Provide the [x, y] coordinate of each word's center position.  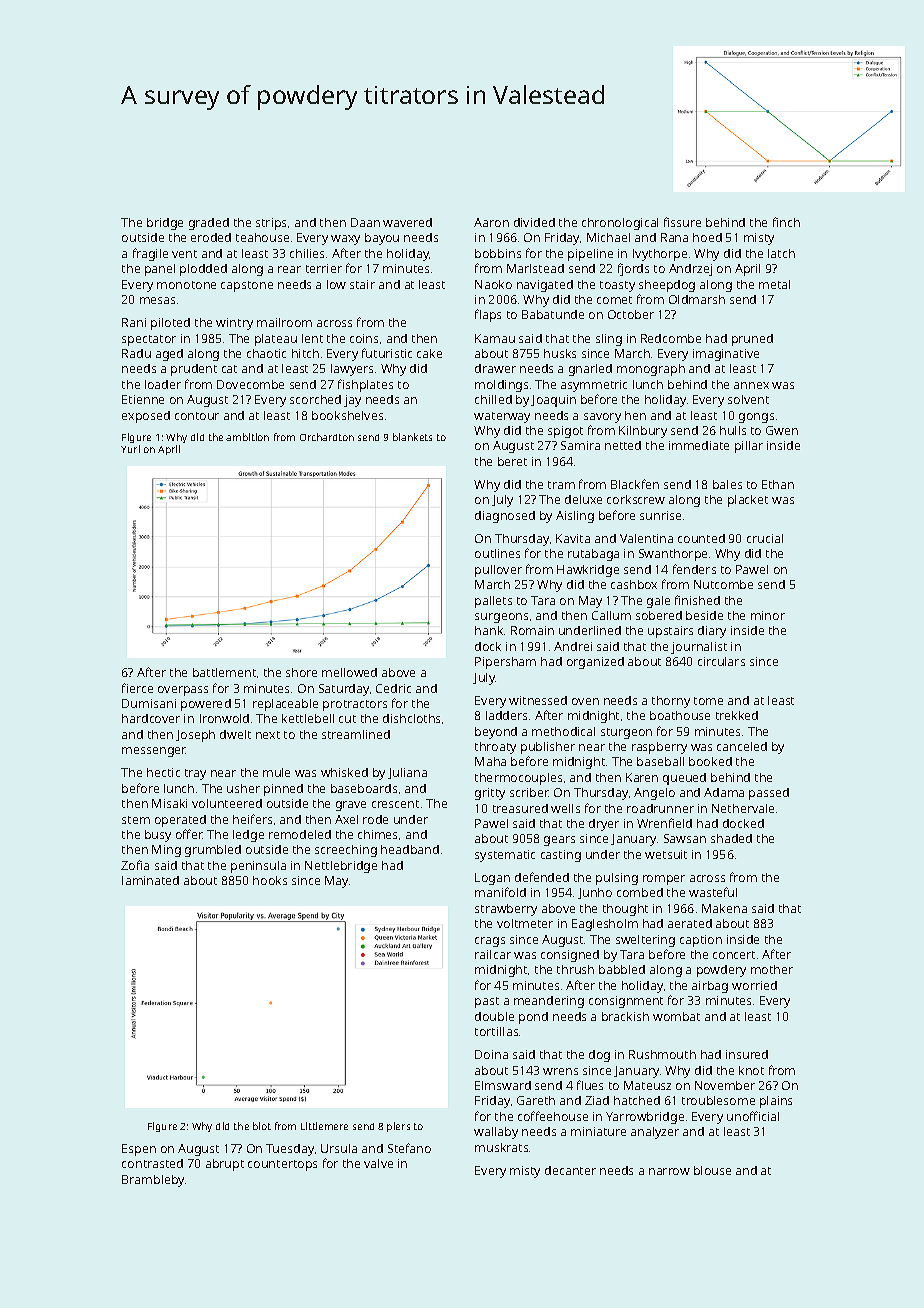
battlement [224, 672]
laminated [150, 880]
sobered [659, 615]
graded [209, 224]
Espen [139, 1150]
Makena [724, 908]
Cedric [393, 688]
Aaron [491, 222]
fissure [682, 222]
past [487, 1002]
